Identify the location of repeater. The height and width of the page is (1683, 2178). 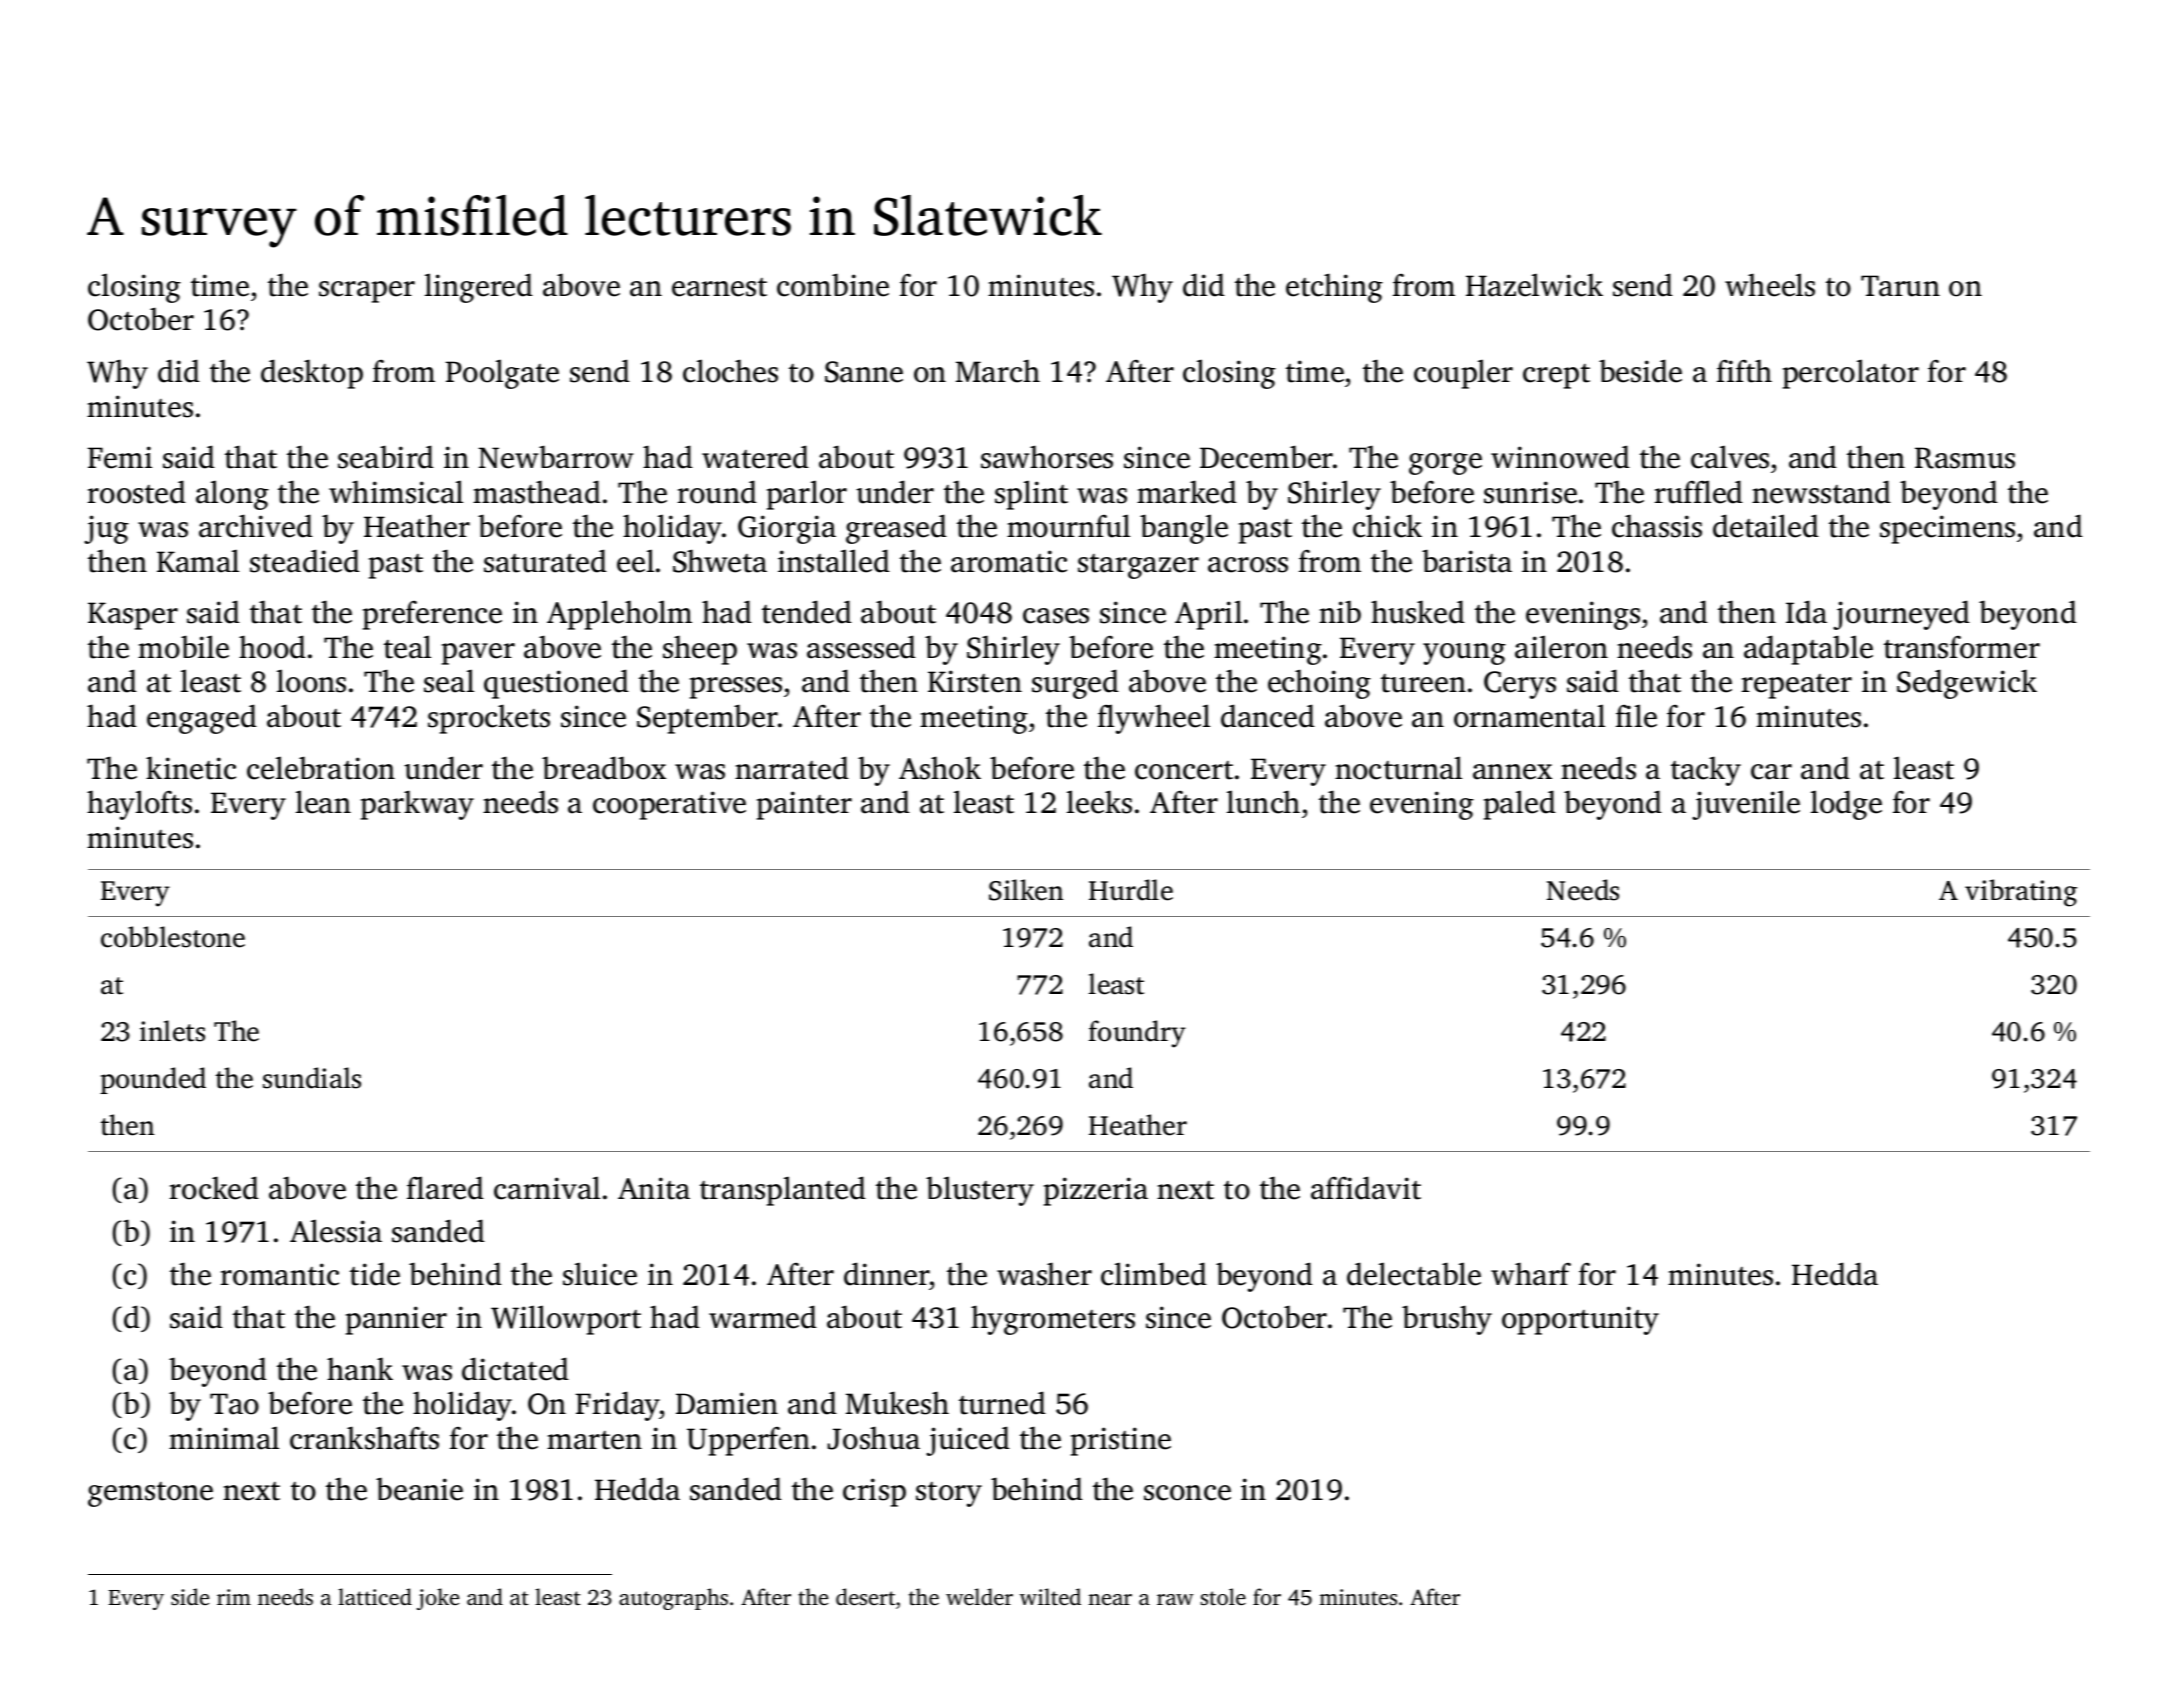
(1796, 686).
